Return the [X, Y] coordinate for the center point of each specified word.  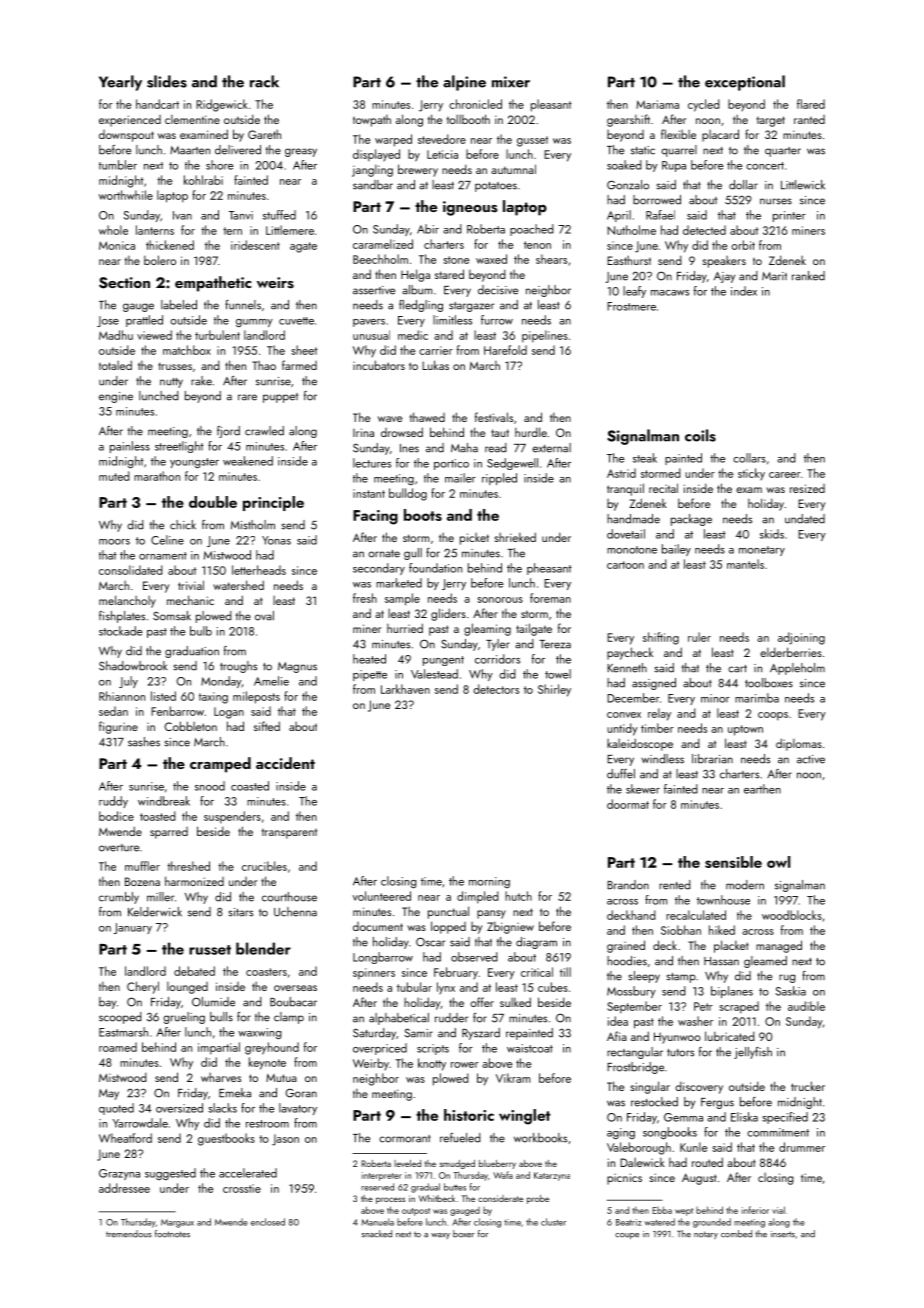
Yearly [120, 83]
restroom [267, 1124]
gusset [532, 141]
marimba [757, 698]
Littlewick [803, 185]
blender [263, 948]
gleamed [765, 962]
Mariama [657, 104]
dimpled [478, 897]
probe [538, 1199]
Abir [428, 229]
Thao [264, 365]
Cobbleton [191, 726]
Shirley [554, 690]
